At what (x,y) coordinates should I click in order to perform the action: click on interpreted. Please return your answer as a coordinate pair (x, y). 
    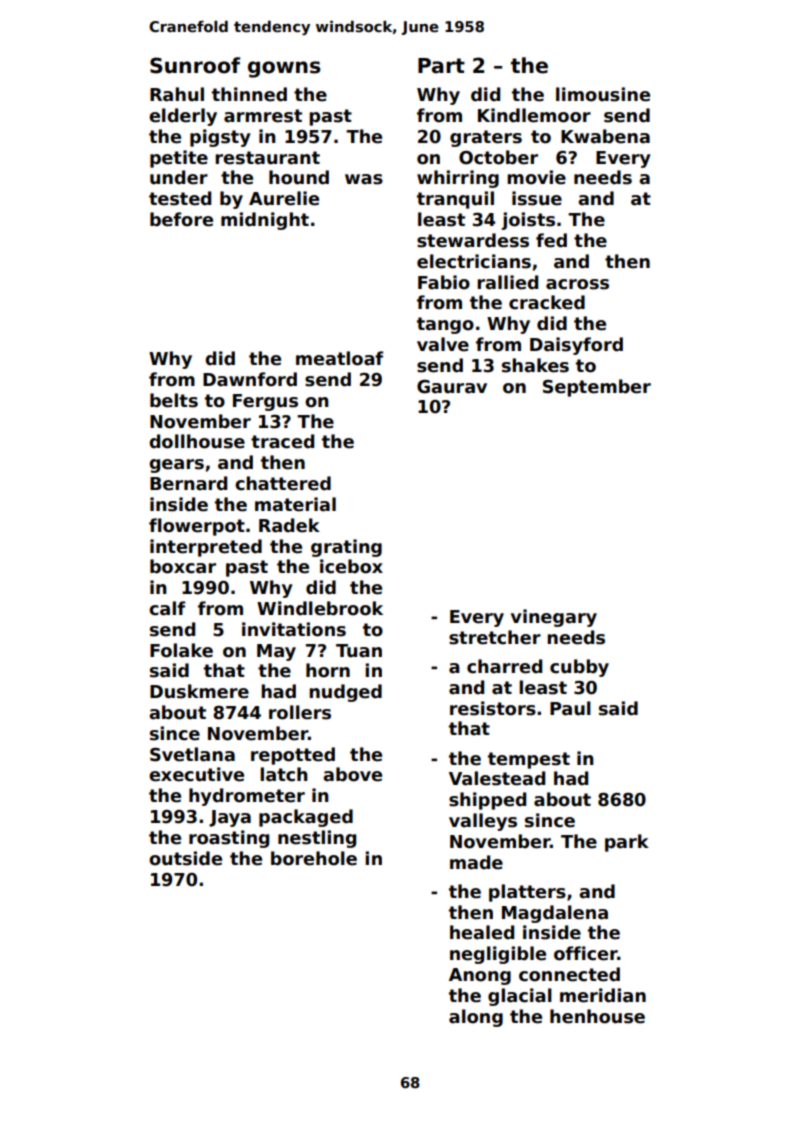
    Looking at the image, I should click on (206, 548).
